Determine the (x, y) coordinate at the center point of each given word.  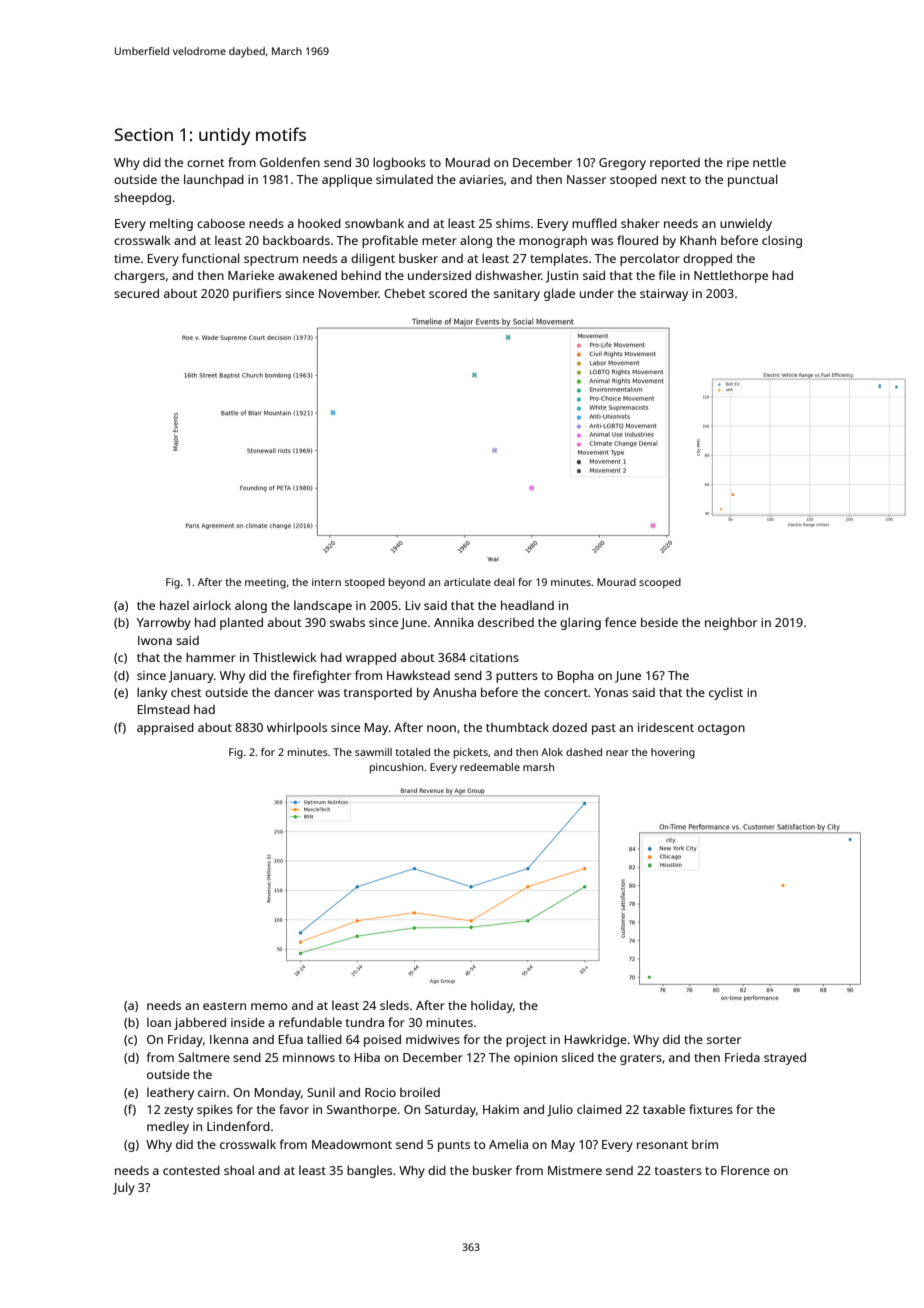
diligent (373, 259)
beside (659, 622)
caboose (221, 223)
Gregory (622, 164)
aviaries (481, 179)
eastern (224, 1006)
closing (782, 241)
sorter (724, 1040)
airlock (212, 605)
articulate (467, 582)
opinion (535, 1059)
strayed (785, 1059)
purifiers (257, 294)
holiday (492, 1006)
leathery (170, 1093)
